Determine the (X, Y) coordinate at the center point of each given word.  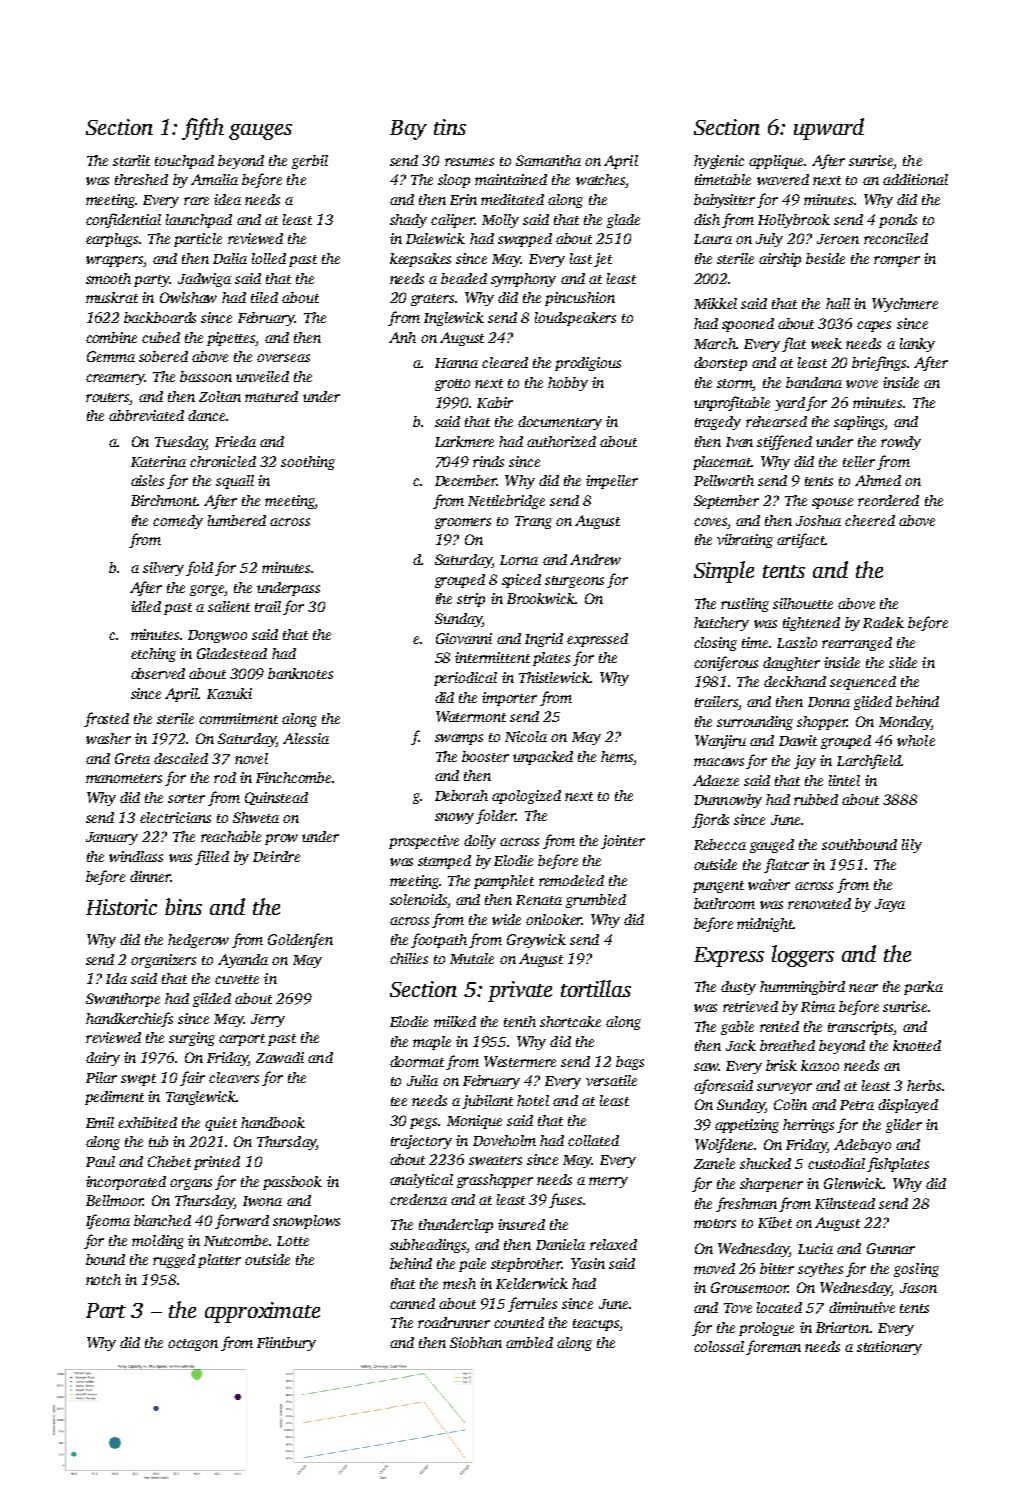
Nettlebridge (506, 502)
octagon (193, 1345)
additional (915, 179)
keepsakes (420, 260)
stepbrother (526, 1265)
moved (714, 1268)
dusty (738, 988)
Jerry (268, 1020)
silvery (163, 569)
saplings (859, 423)
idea (227, 199)
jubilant (487, 1102)
